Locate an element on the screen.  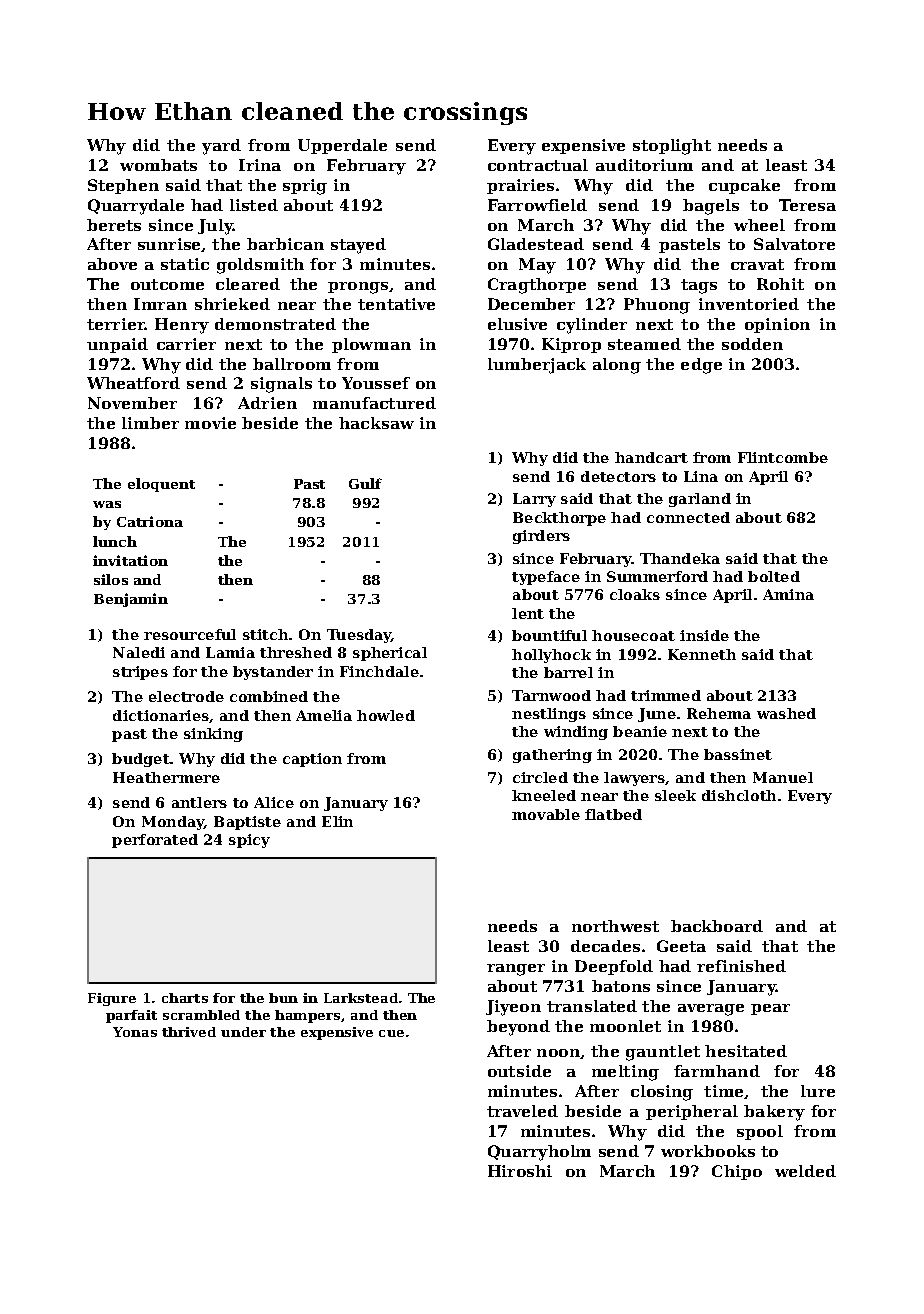
stayed is located at coordinates (358, 246).
